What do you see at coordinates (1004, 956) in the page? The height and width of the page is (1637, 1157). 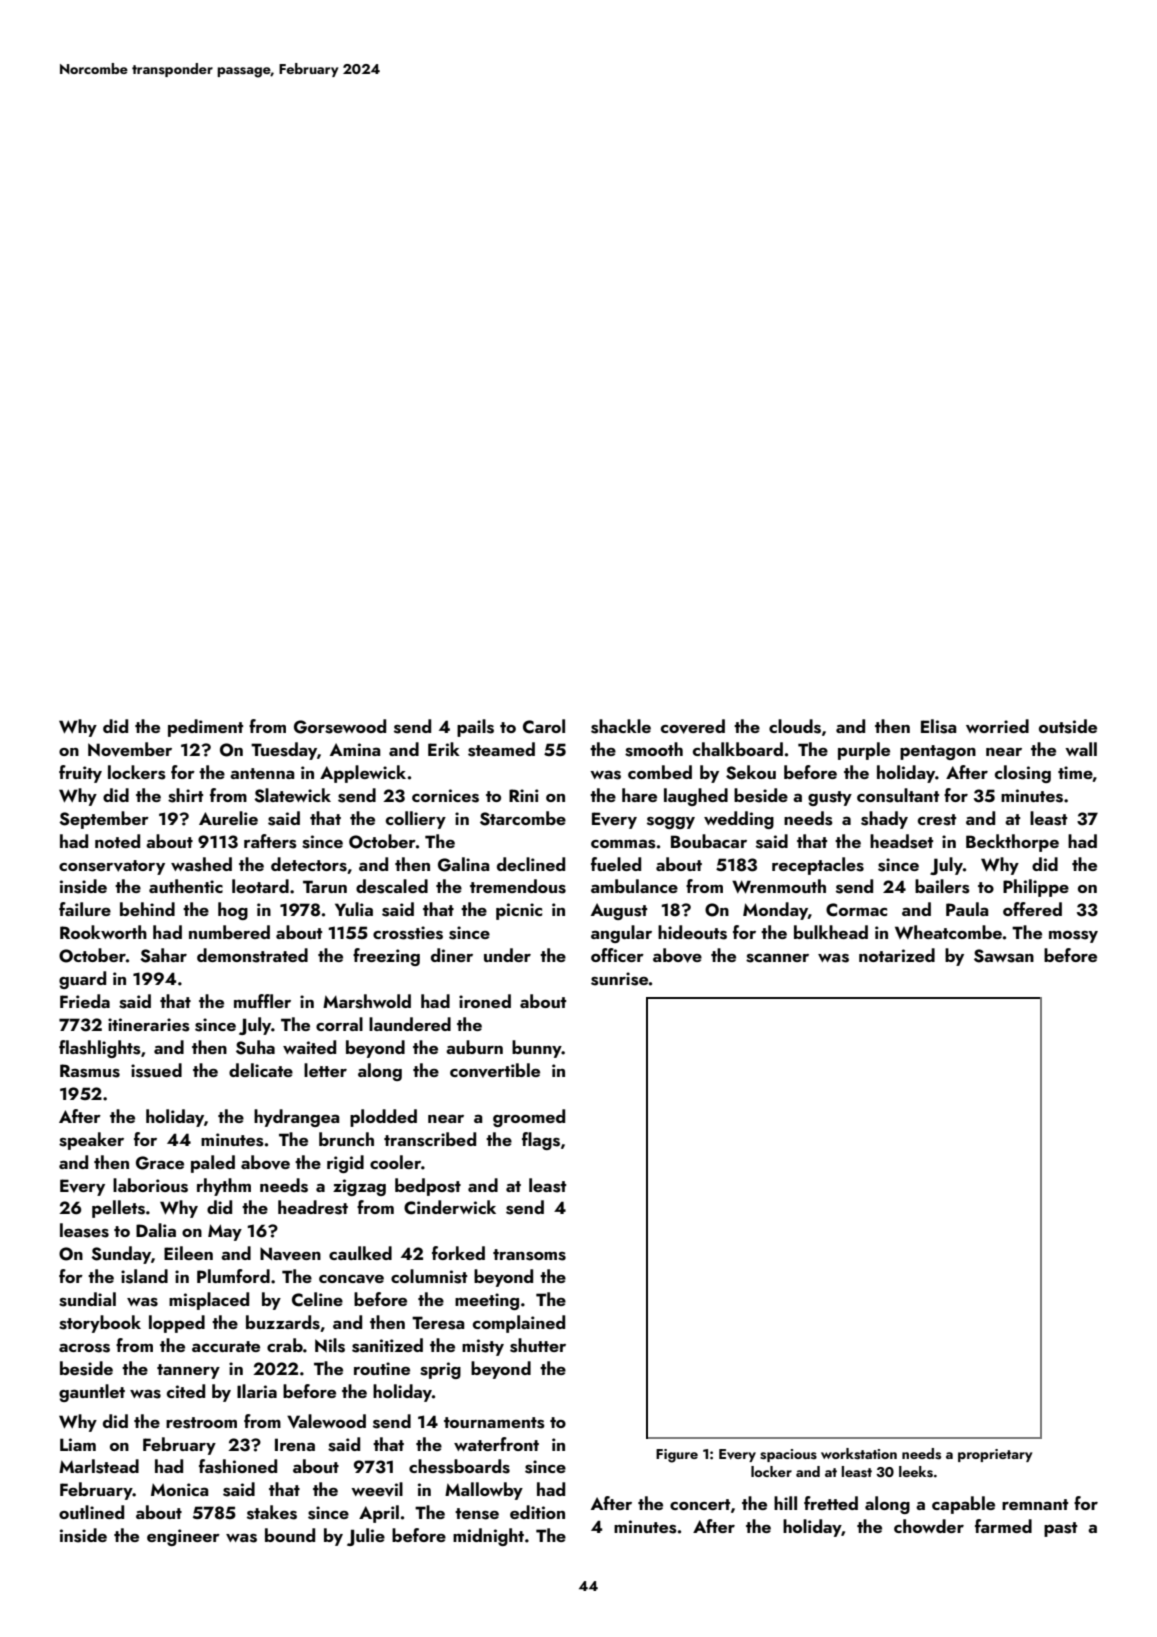 I see `Sawsan` at bounding box center [1004, 956].
